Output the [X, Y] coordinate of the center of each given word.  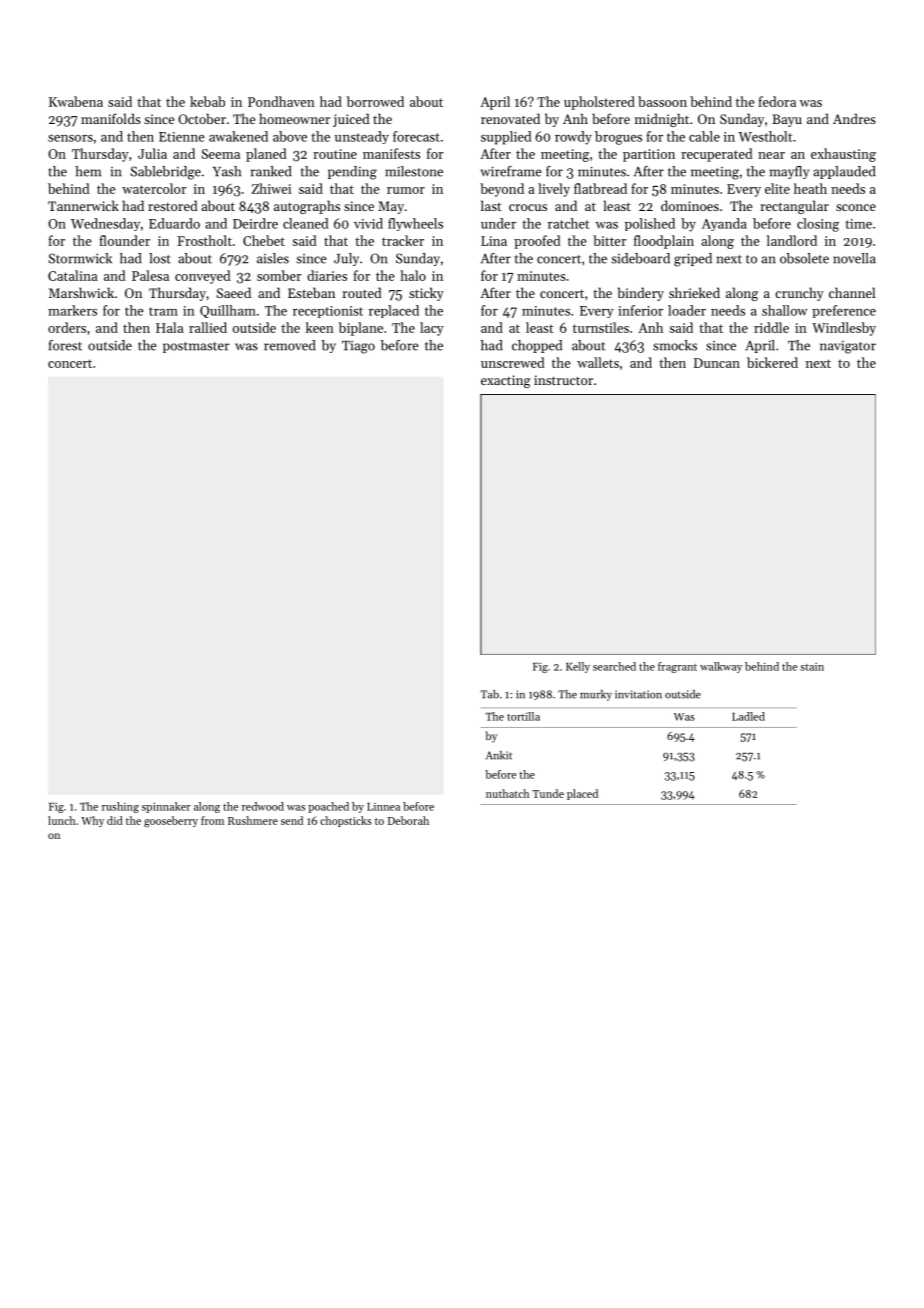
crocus [528, 207]
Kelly [578, 667]
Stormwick [80, 258]
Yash [227, 171]
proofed [537, 242]
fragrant [677, 667]
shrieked [694, 292]
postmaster [196, 347]
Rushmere [253, 820]
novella [854, 258]
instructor [563, 380]
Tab [489, 694]
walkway [721, 667]
